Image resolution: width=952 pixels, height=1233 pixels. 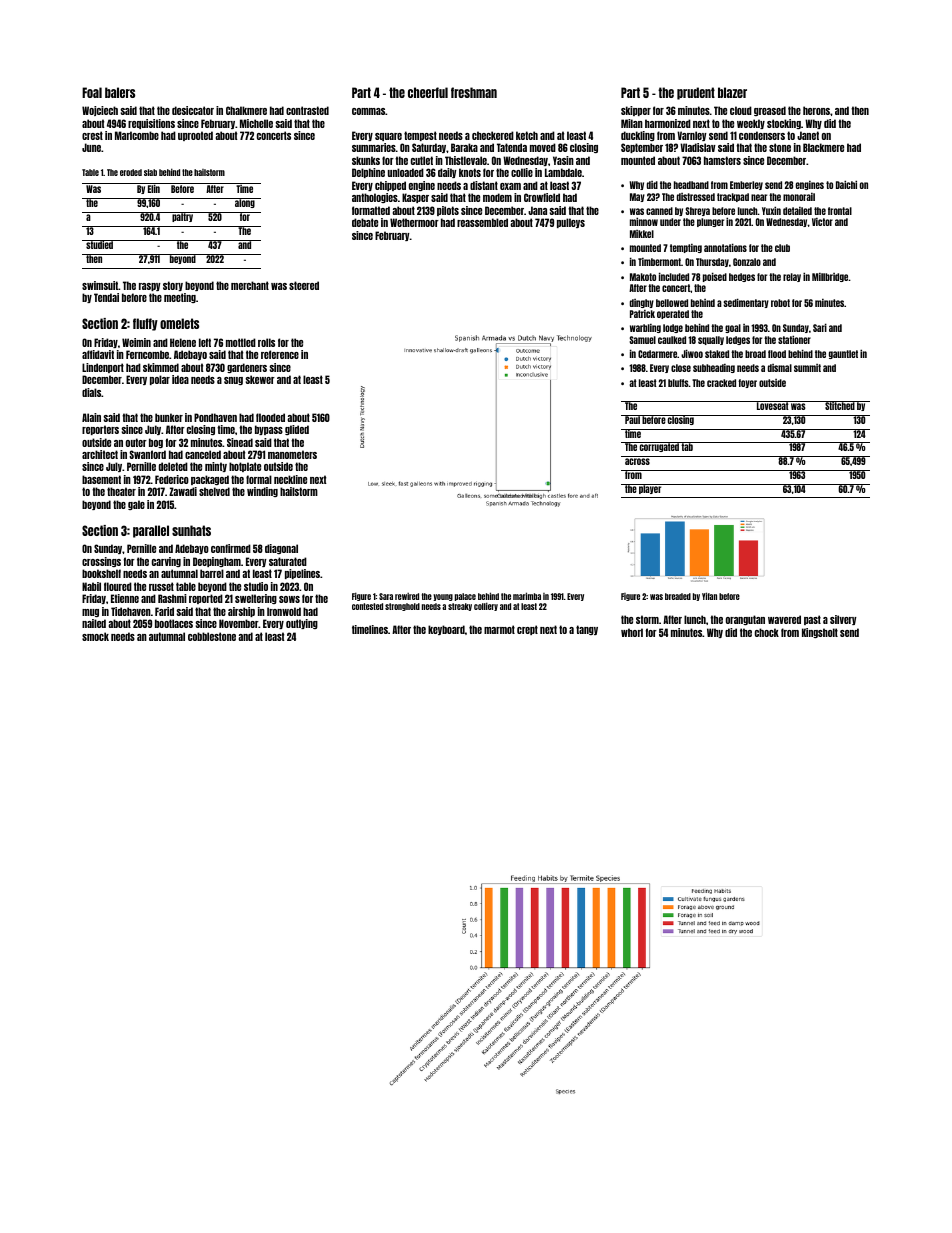 What do you see at coordinates (732, 92) in the screenshot?
I see `blazer` at bounding box center [732, 92].
